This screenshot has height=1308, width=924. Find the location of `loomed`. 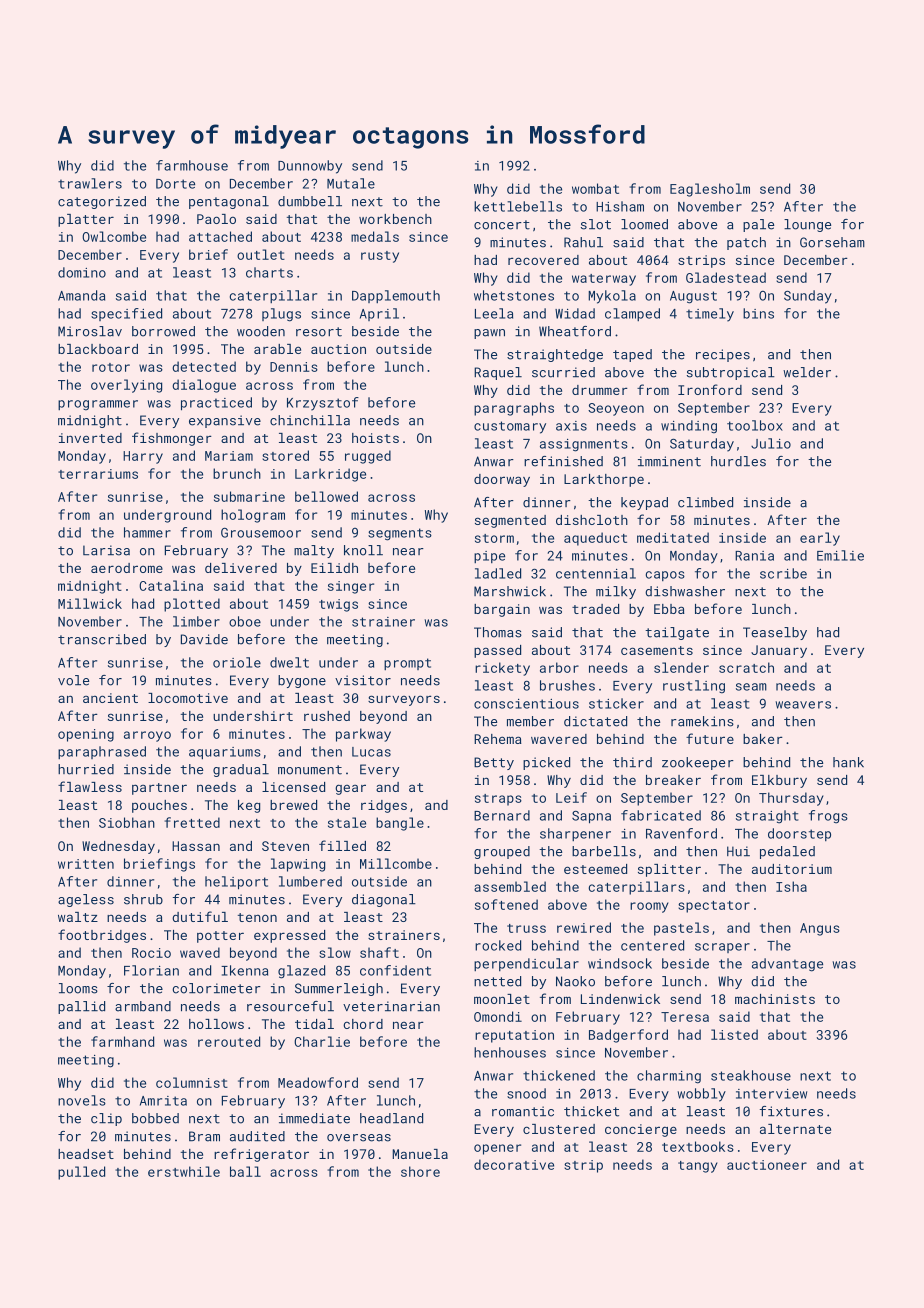

loomed is located at coordinates (644, 224).
